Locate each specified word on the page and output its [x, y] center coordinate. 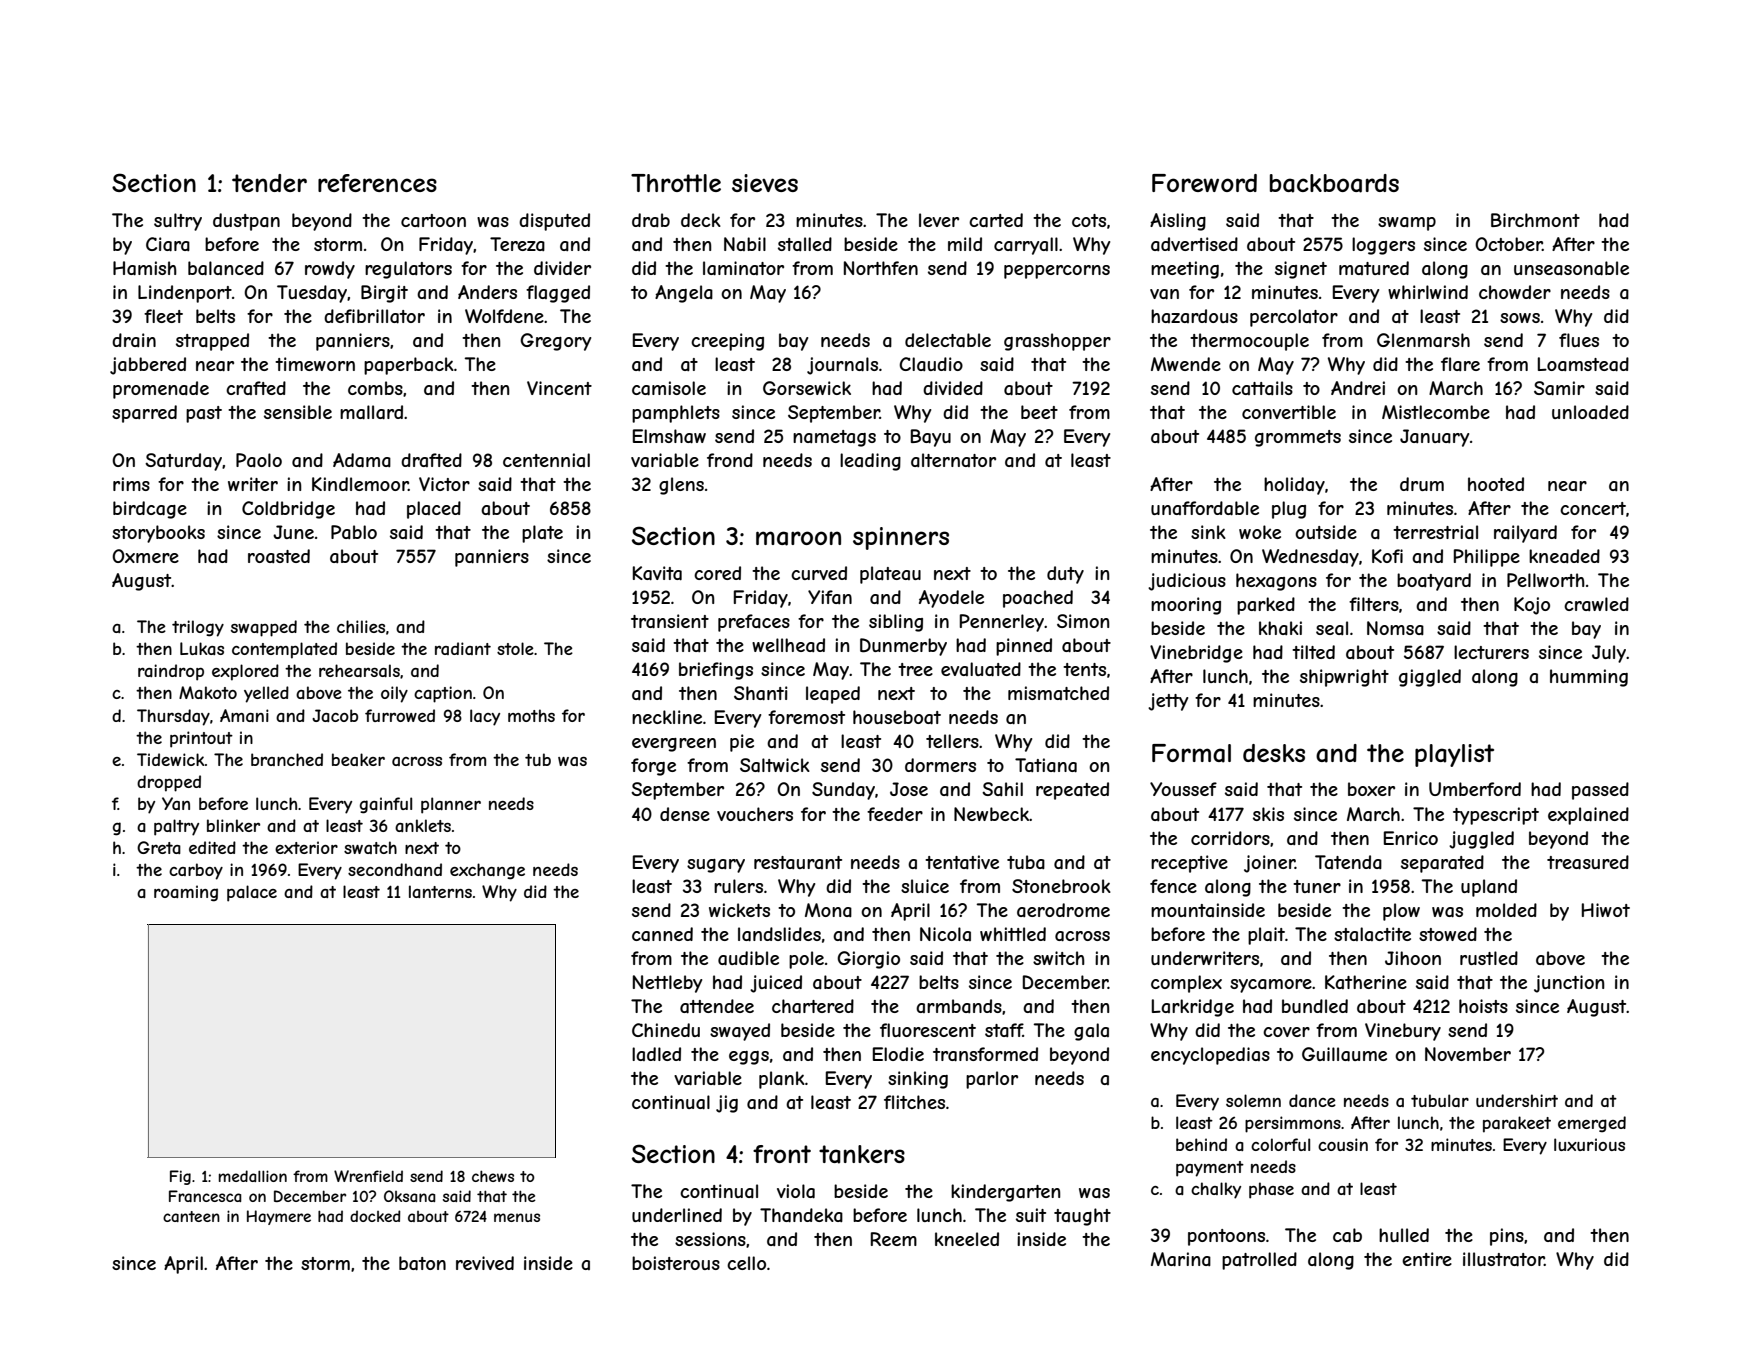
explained [1588, 816]
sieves [765, 183]
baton [422, 1263]
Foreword [1204, 183]
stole [515, 648]
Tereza [517, 244]
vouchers [755, 814]
